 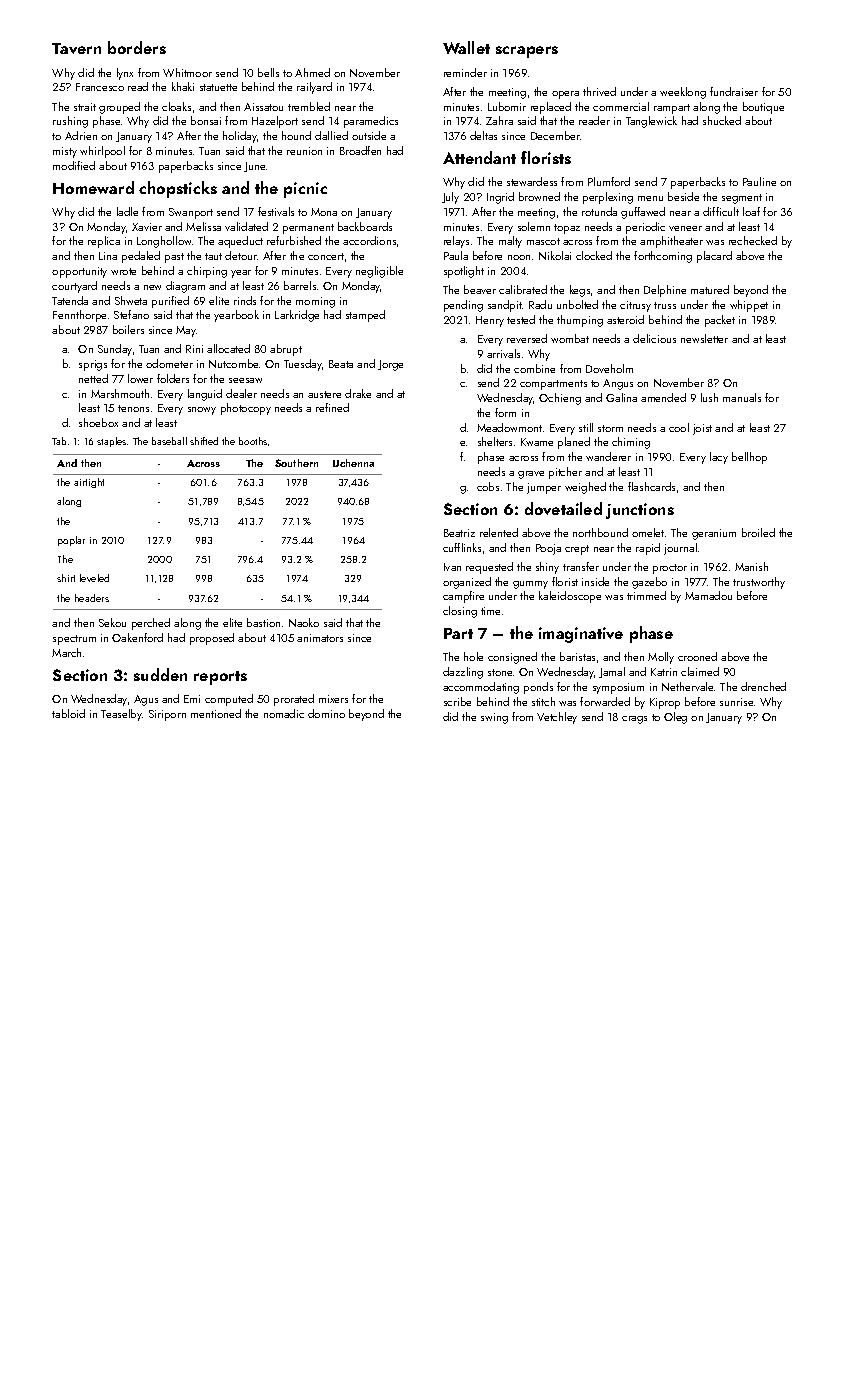 I want to click on stitch, so click(x=543, y=701).
